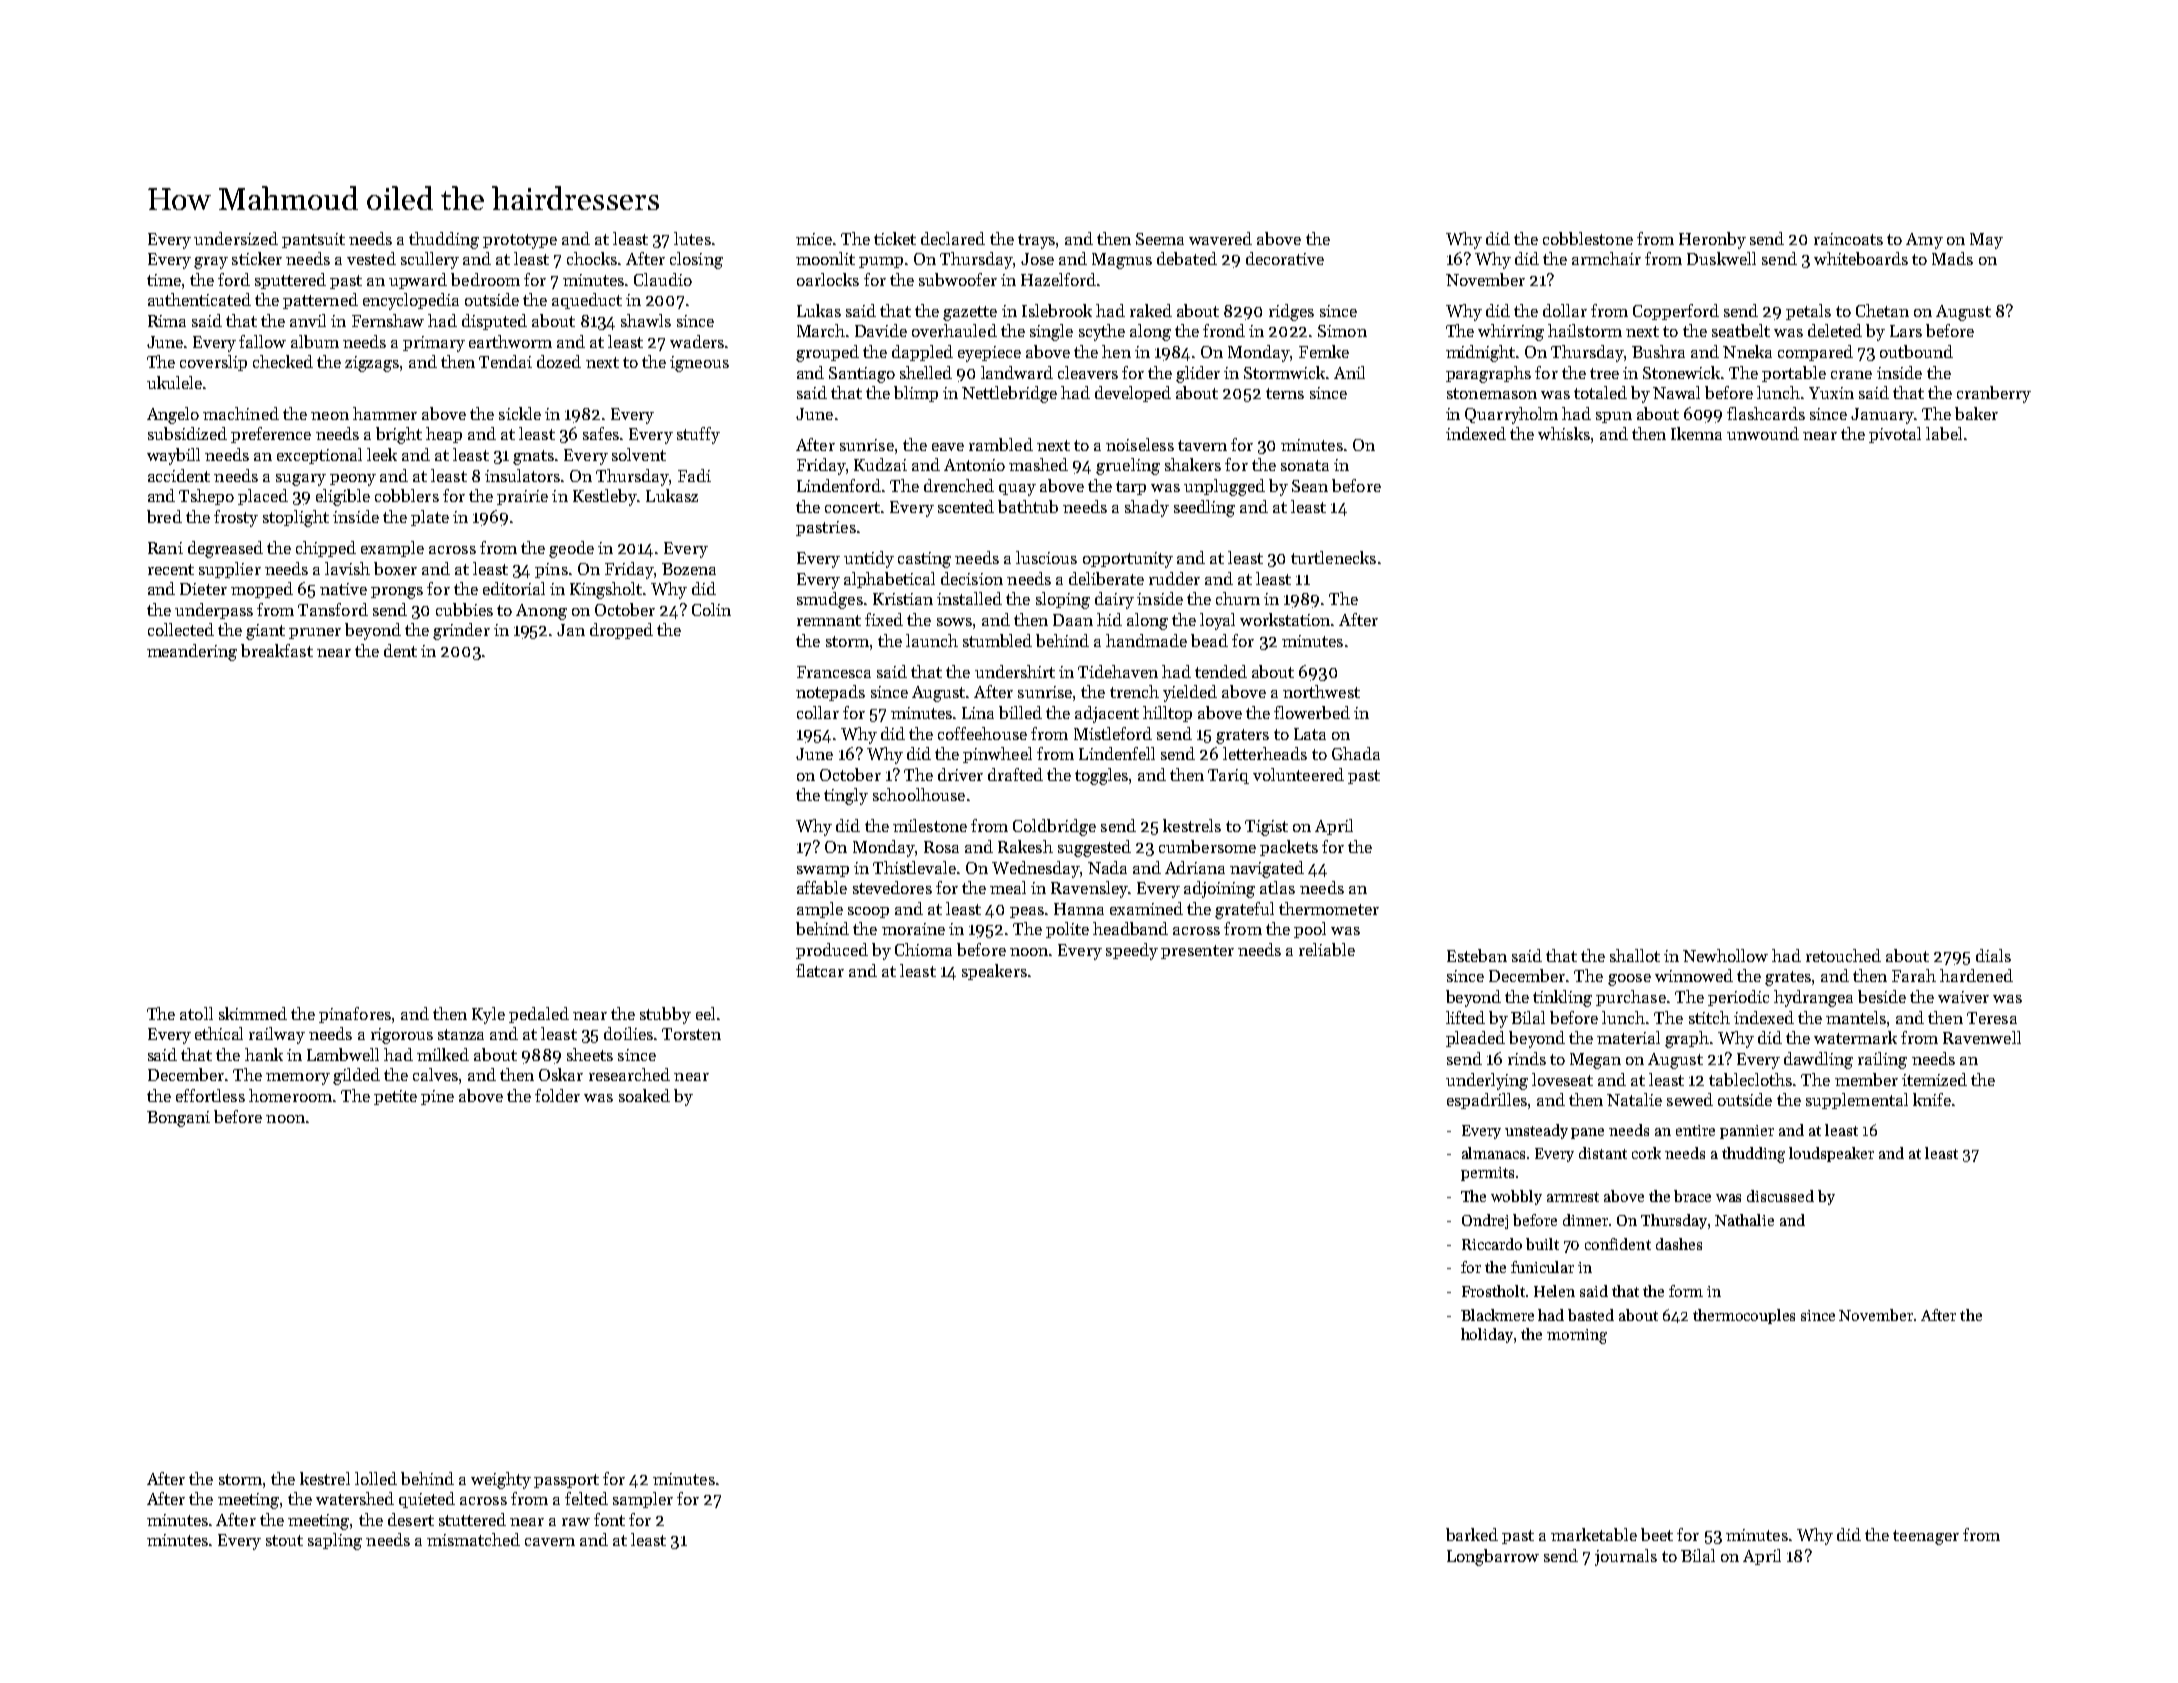  I want to click on wavered, so click(1220, 238).
